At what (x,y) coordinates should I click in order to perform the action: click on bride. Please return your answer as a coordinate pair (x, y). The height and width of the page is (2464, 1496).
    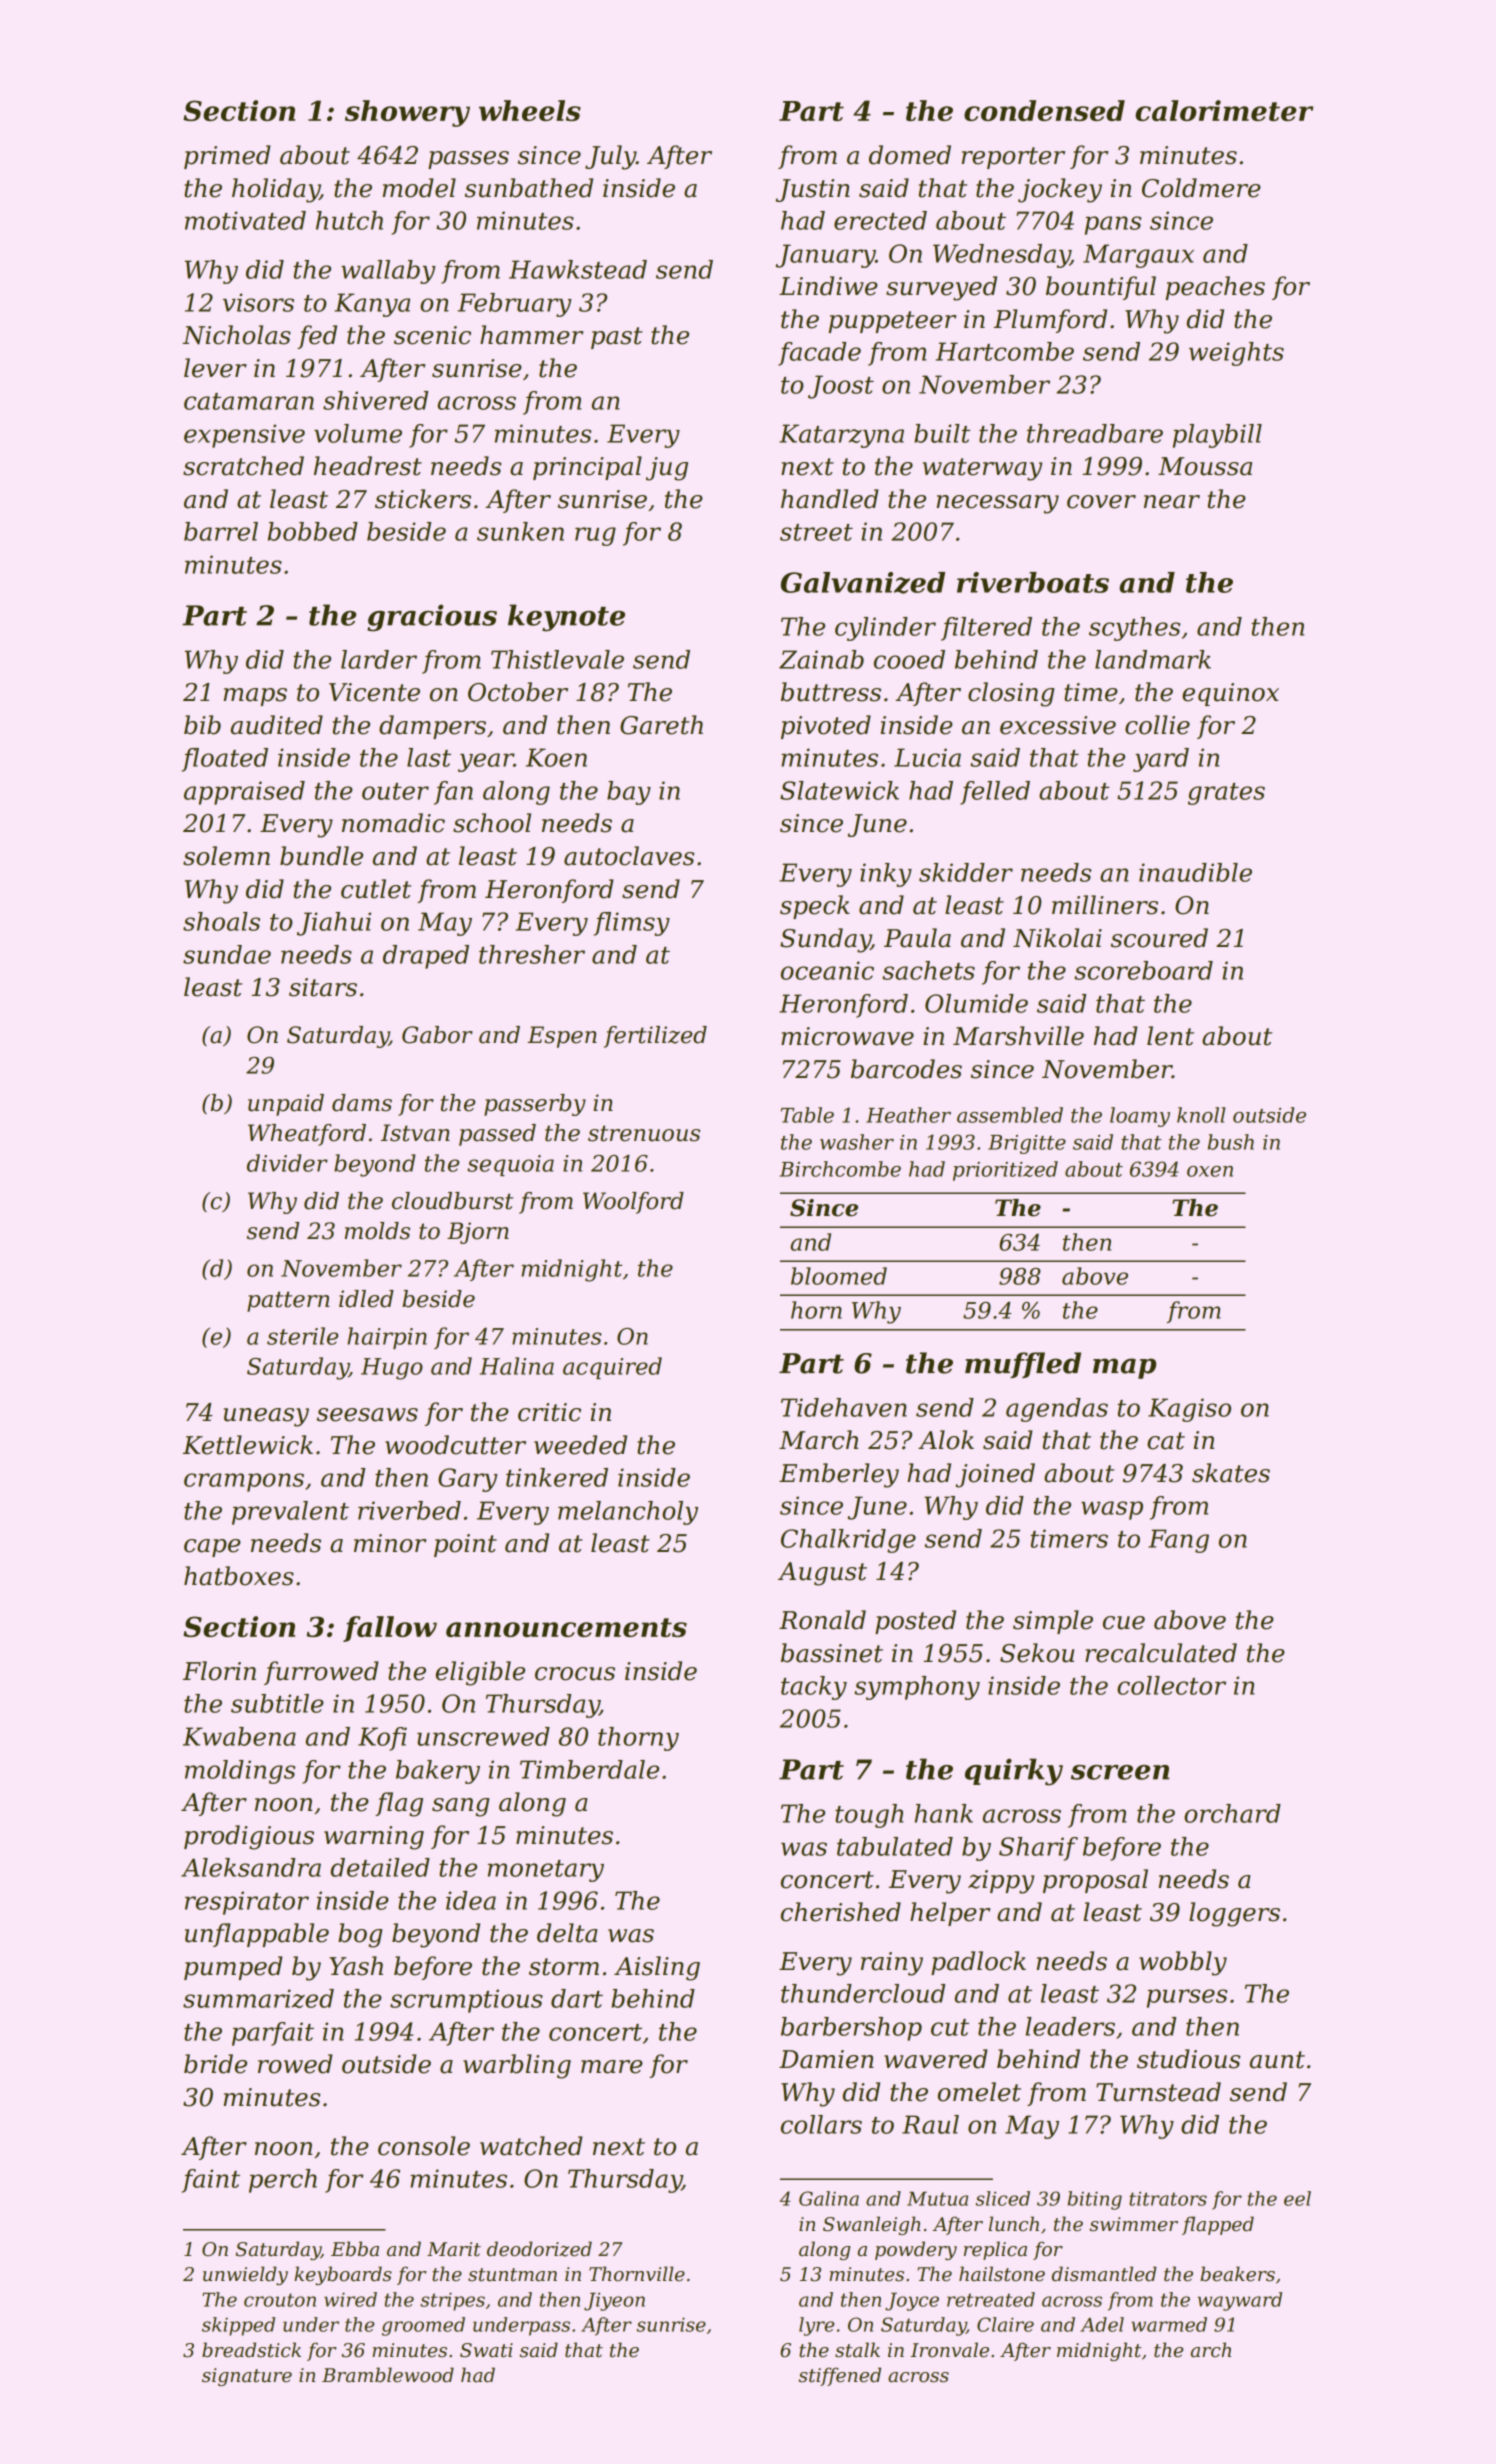
    Looking at the image, I should click on (215, 2064).
